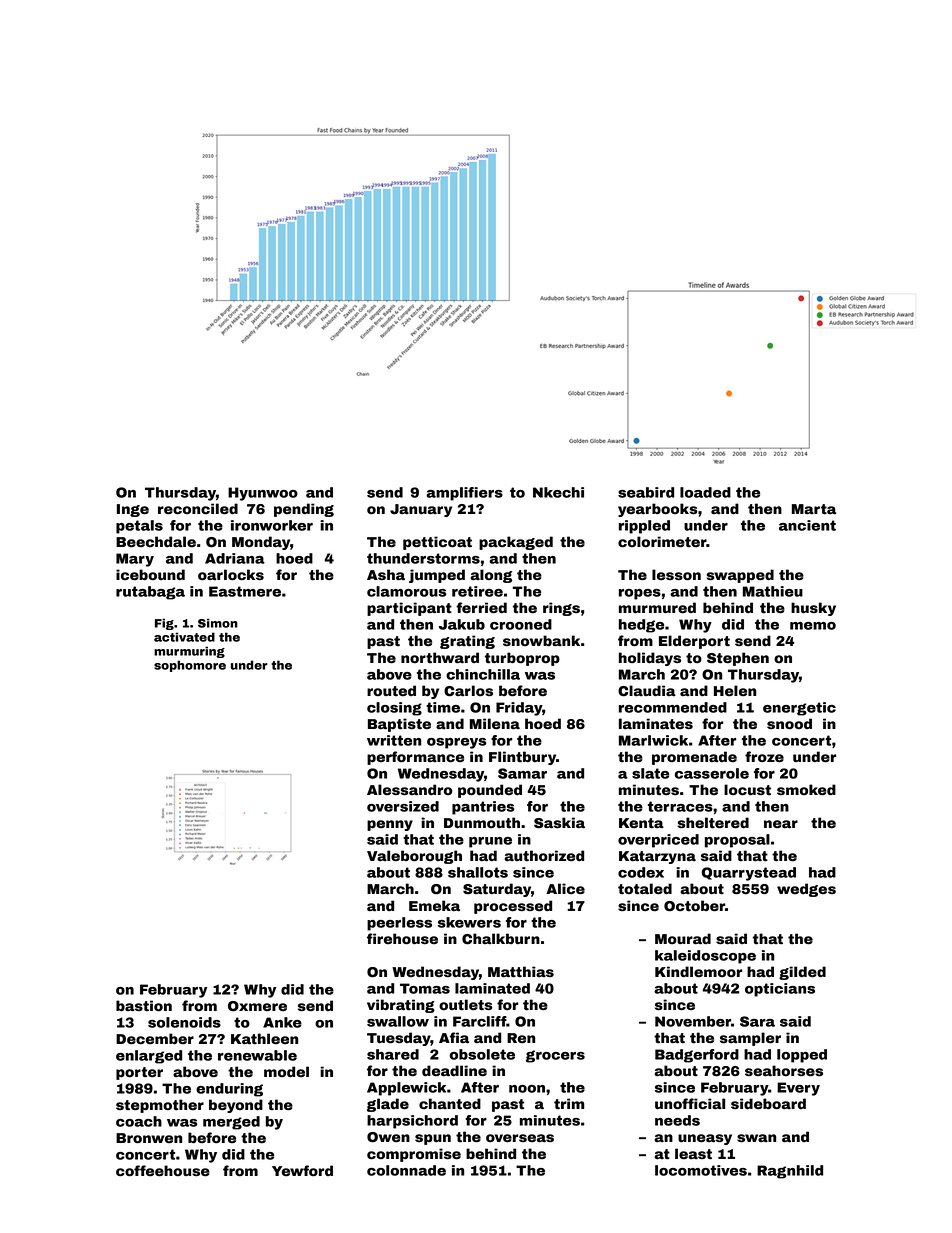 Image resolution: width=952 pixels, height=1233 pixels. What do you see at coordinates (399, 924) in the document?
I see `peerless` at bounding box center [399, 924].
